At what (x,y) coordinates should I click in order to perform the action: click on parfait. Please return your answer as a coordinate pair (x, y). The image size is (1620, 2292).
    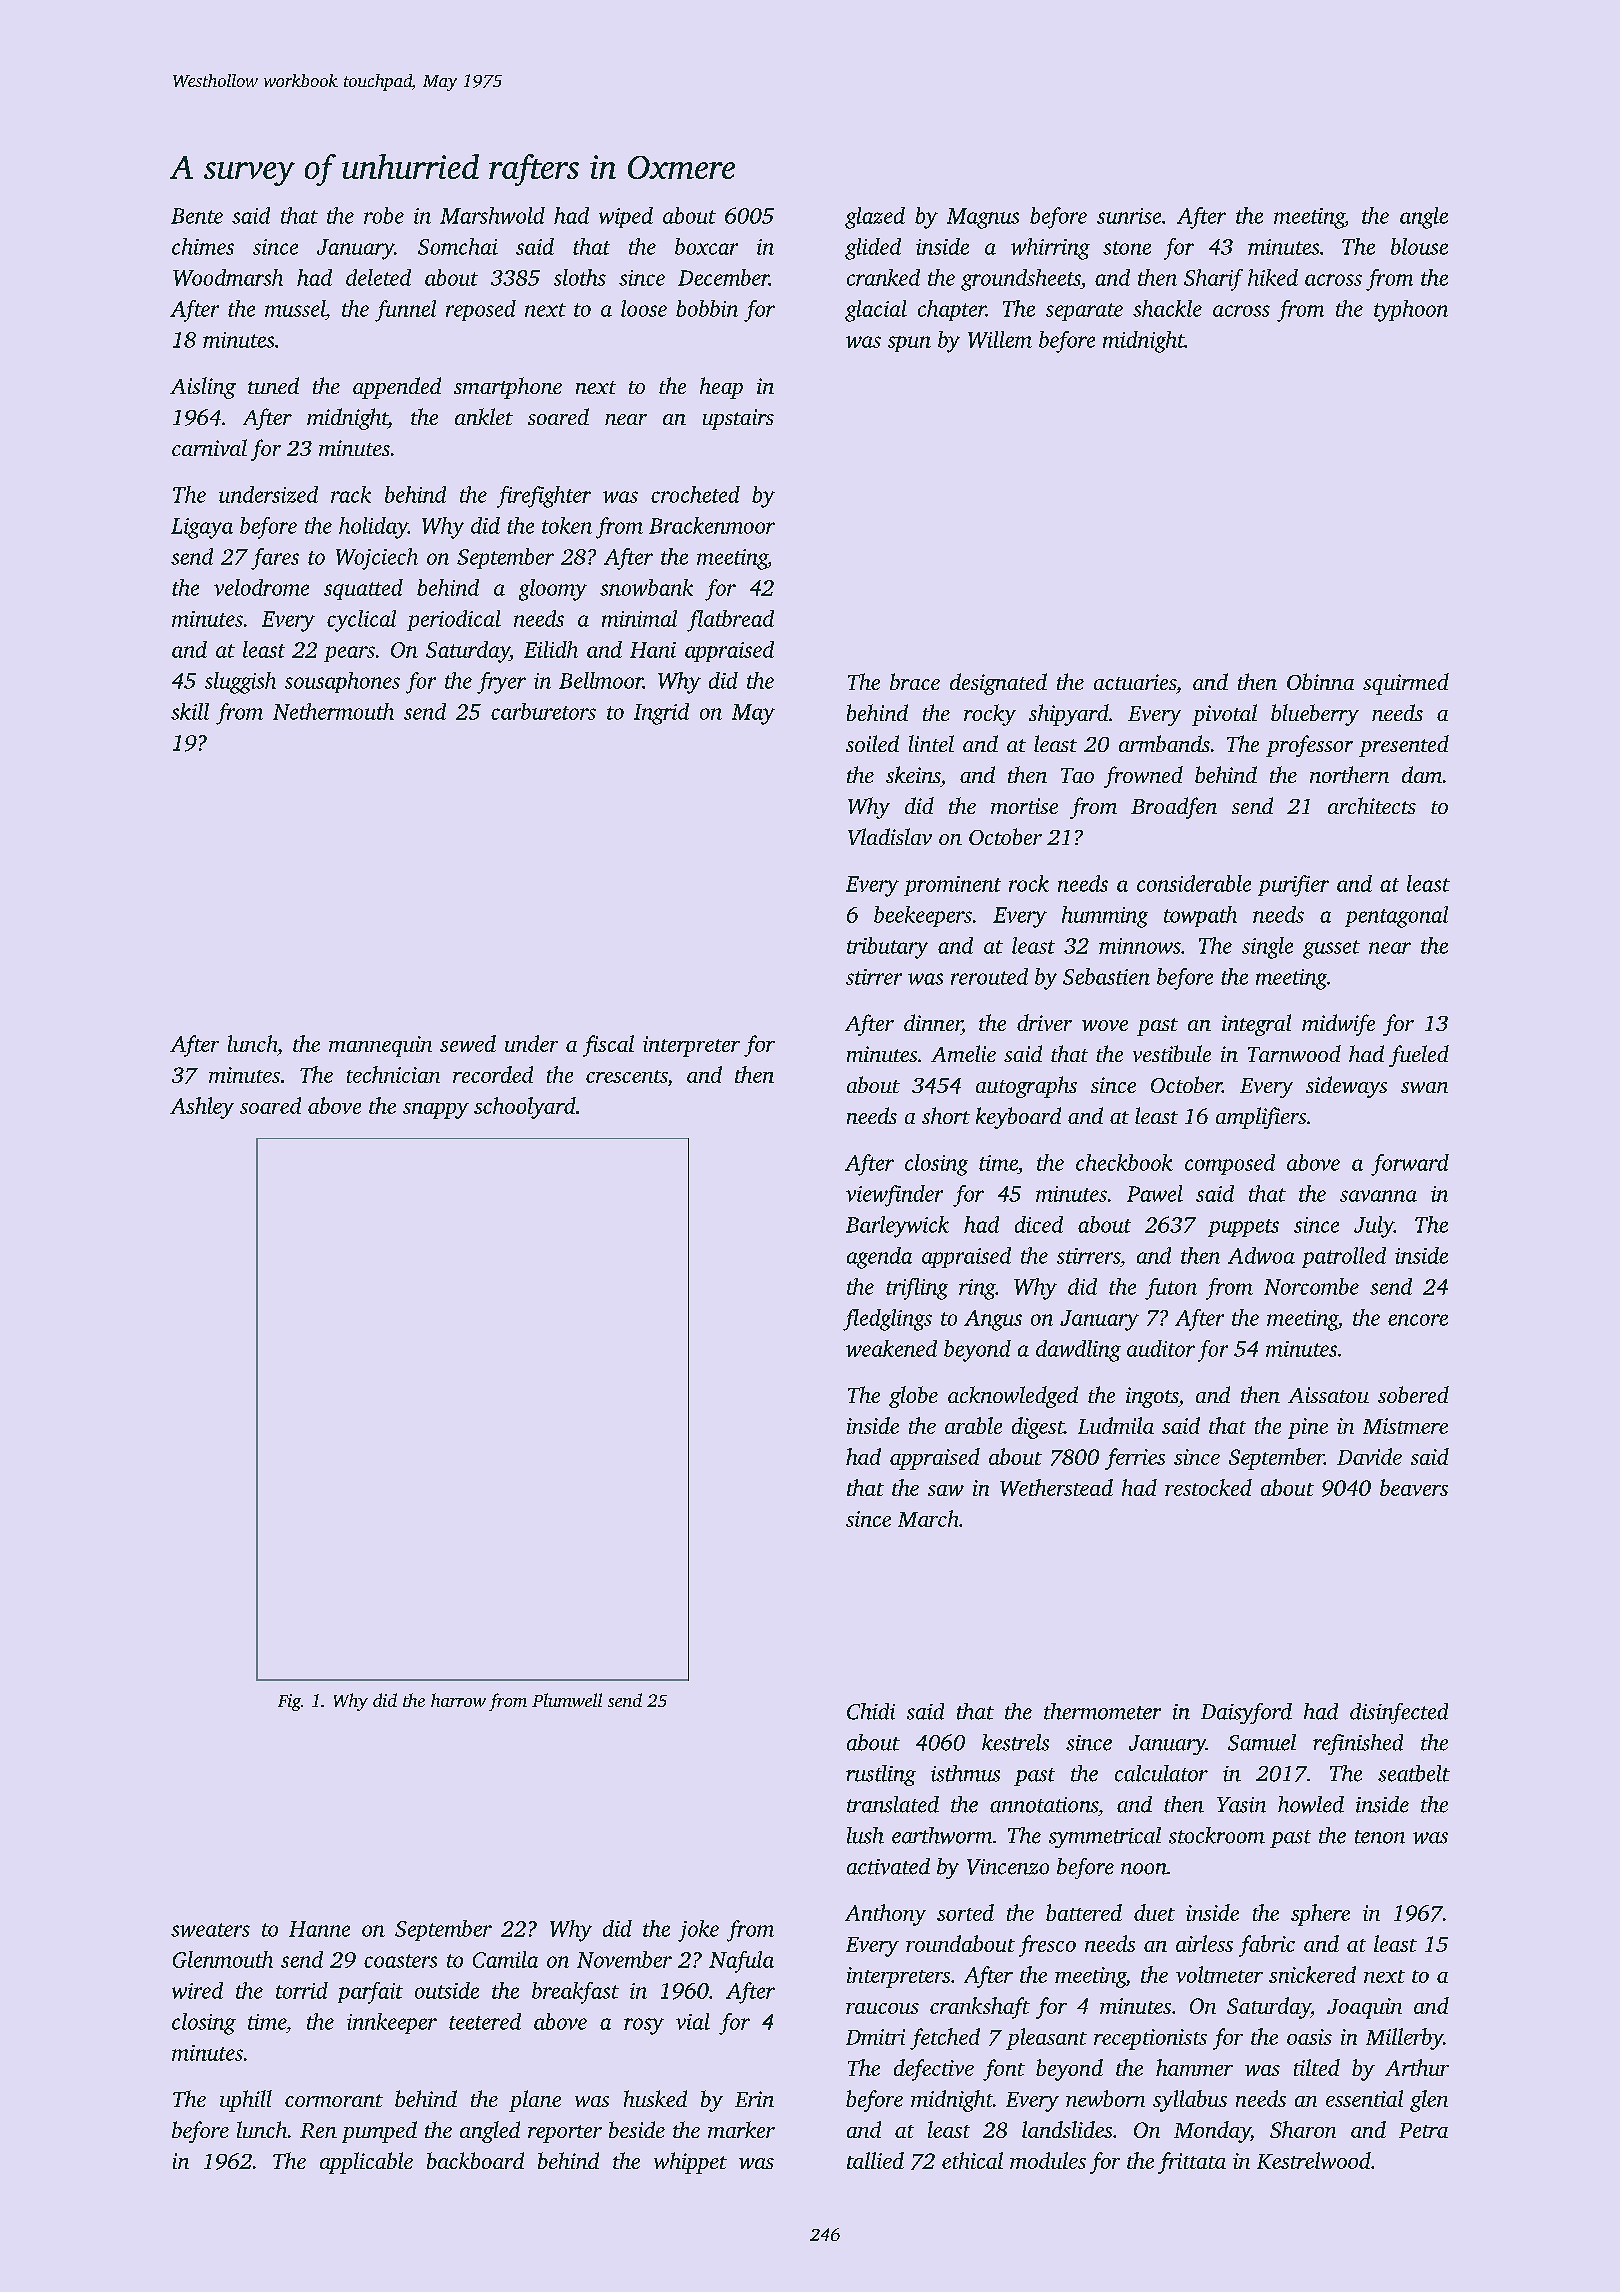
    Looking at the image, I should click on (370, 1993).
